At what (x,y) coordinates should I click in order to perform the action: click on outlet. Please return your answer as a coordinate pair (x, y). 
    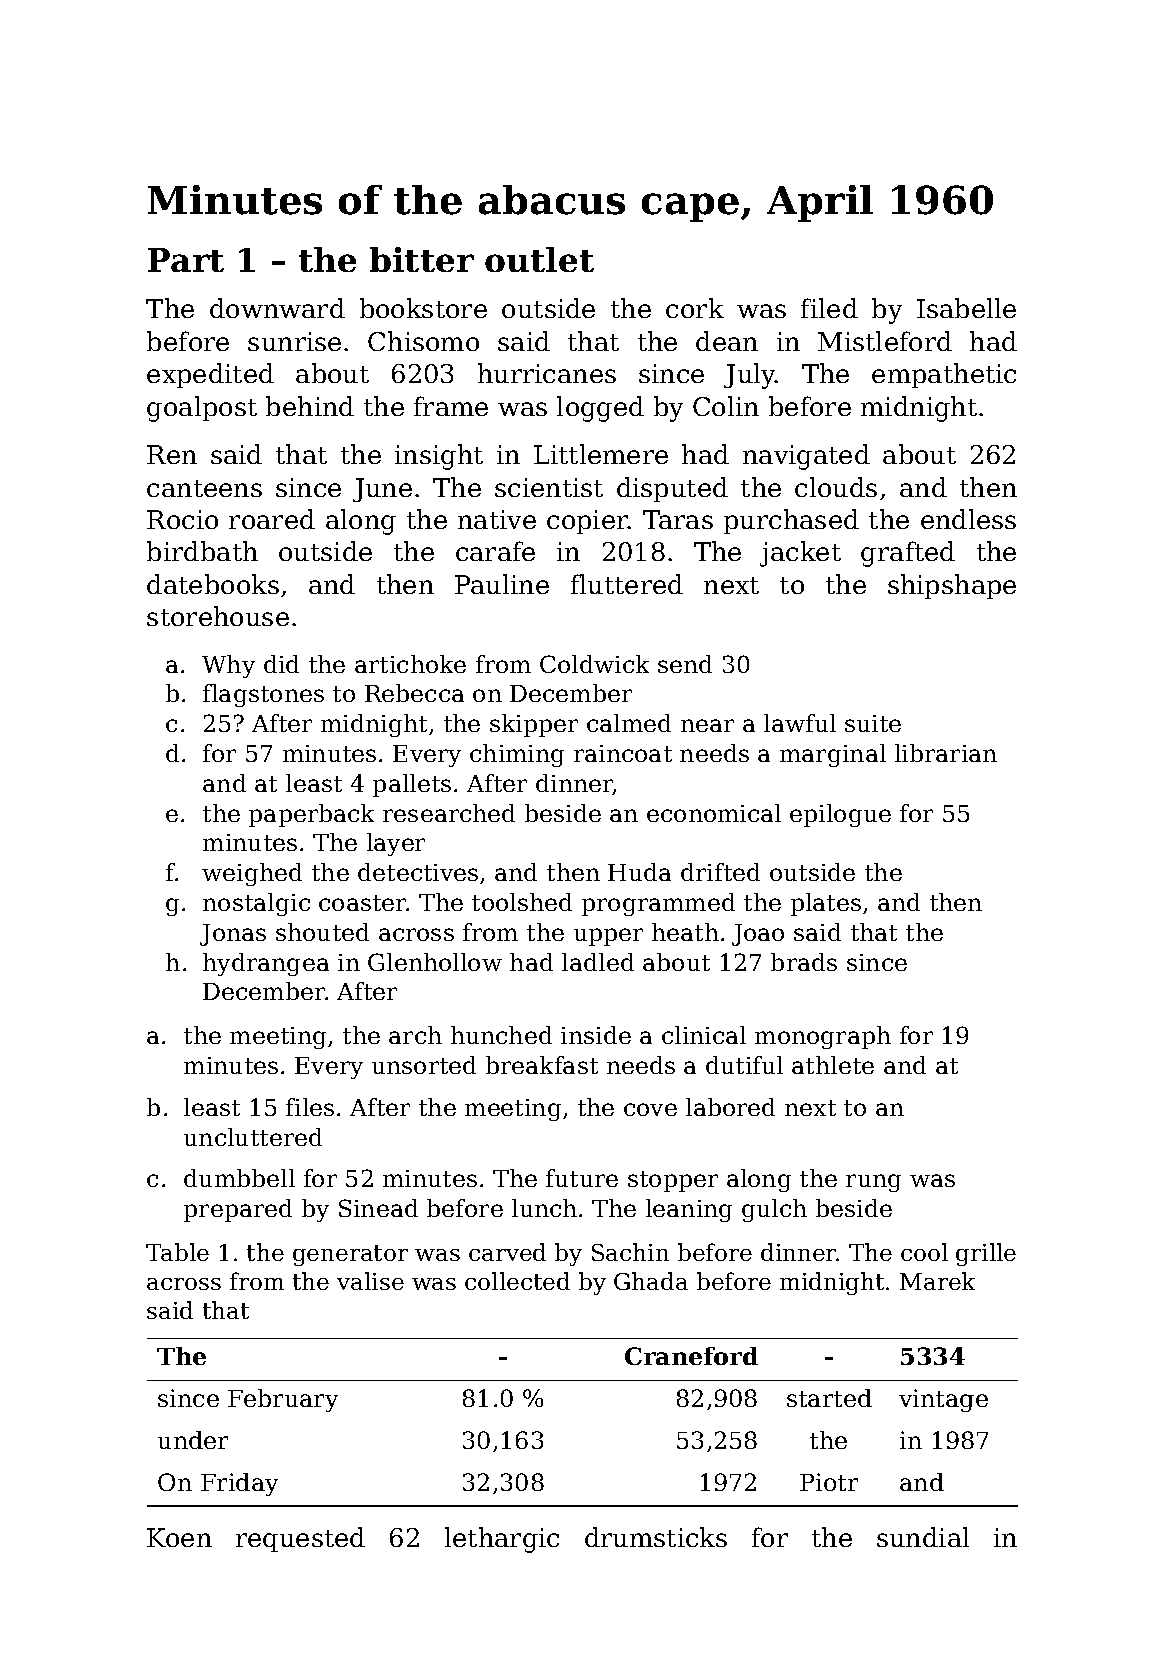
    Looking at the image, I should click on (539, 259).
